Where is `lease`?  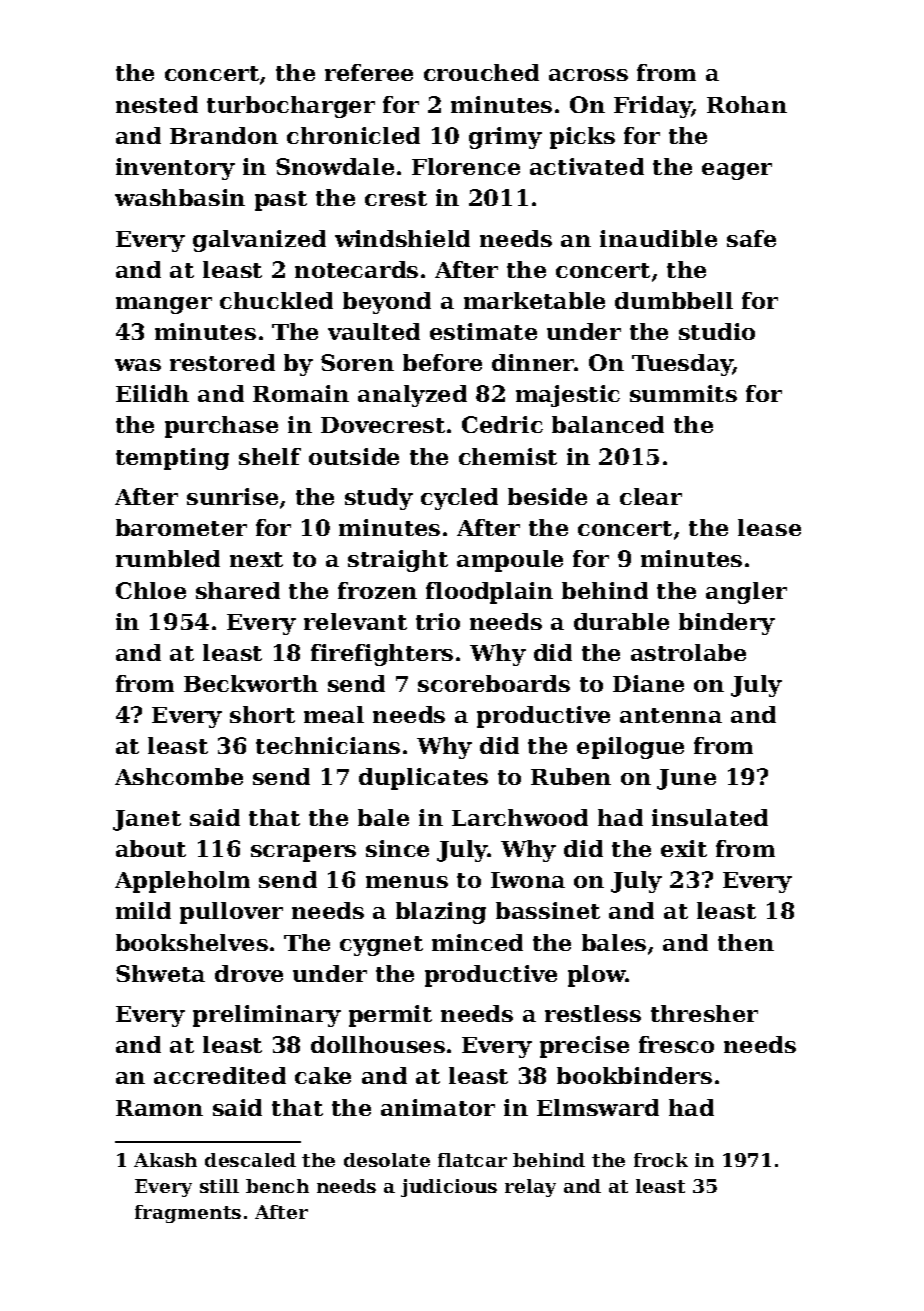 lease is located at coordinates (769, 527).
